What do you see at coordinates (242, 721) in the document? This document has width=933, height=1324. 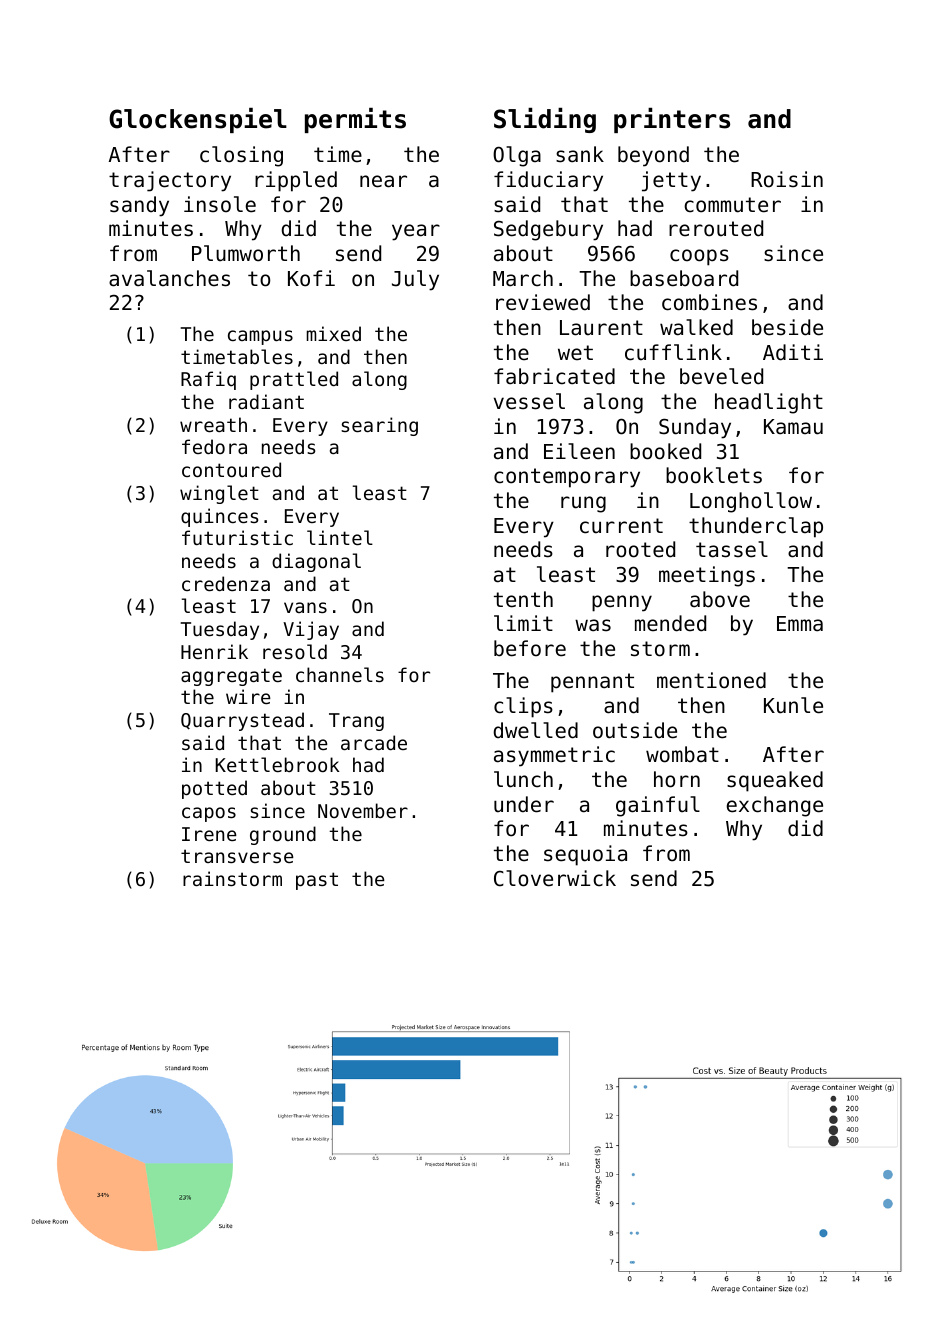 I see `Quarrystead` at bounding box center [242, 721].
